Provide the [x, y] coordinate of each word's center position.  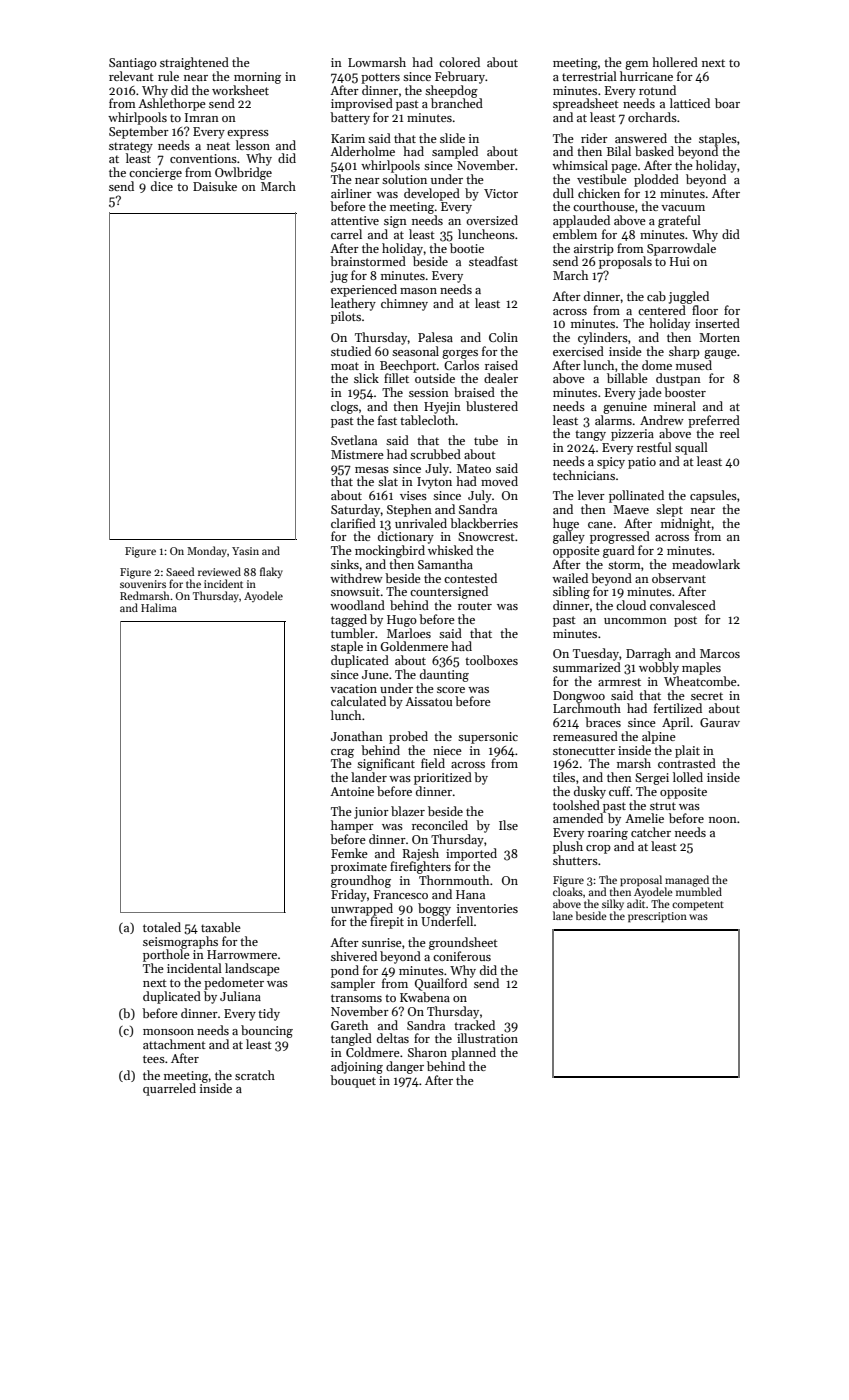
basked [654, 151]
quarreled [169, 1089]
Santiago [133, 64]
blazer [408, 811]
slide [452, 138]
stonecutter [584, 751]
